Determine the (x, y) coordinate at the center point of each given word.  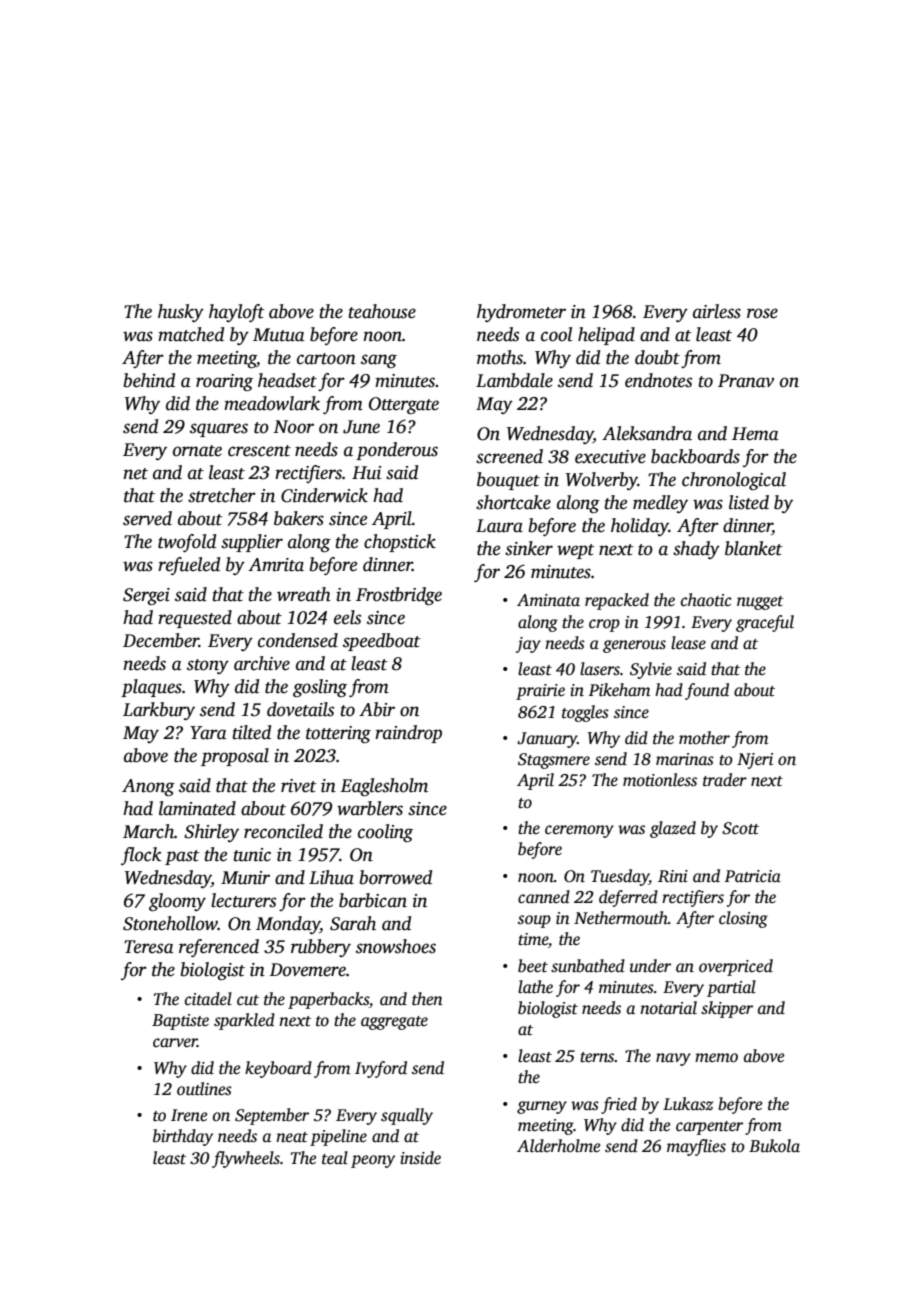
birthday (183, 1137)
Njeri (755, 761)
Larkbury (159, 711)
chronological (734, 481)
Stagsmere (554, 761)
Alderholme (558, 1146)
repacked (617, 601)
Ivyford (381, 1069)
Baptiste (180, 1022)
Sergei (146, 596)
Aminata (548, 600)
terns (597, 1057)
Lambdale (514, 380)
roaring (224, 382)
